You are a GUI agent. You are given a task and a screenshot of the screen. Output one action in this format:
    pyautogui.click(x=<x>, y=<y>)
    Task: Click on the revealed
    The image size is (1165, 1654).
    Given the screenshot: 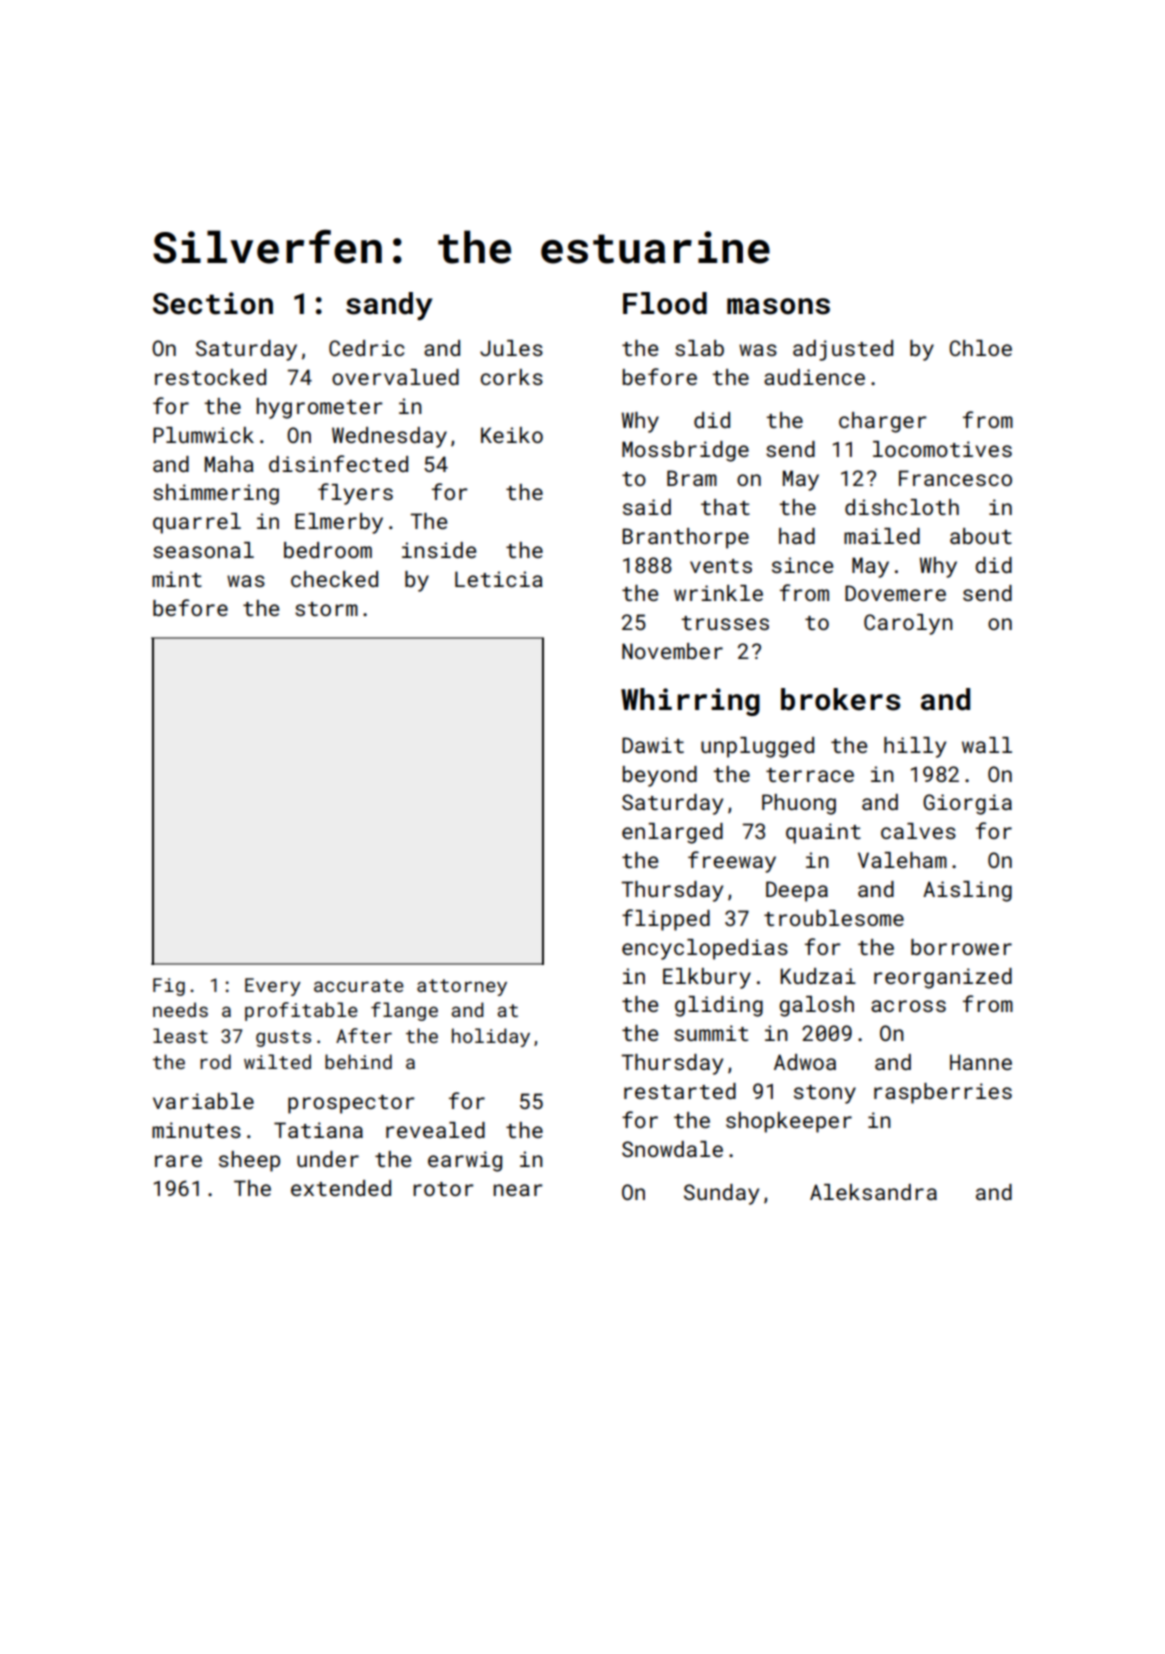 What is the action you would take?
    pyautogui.click(x=435, y=1130)
